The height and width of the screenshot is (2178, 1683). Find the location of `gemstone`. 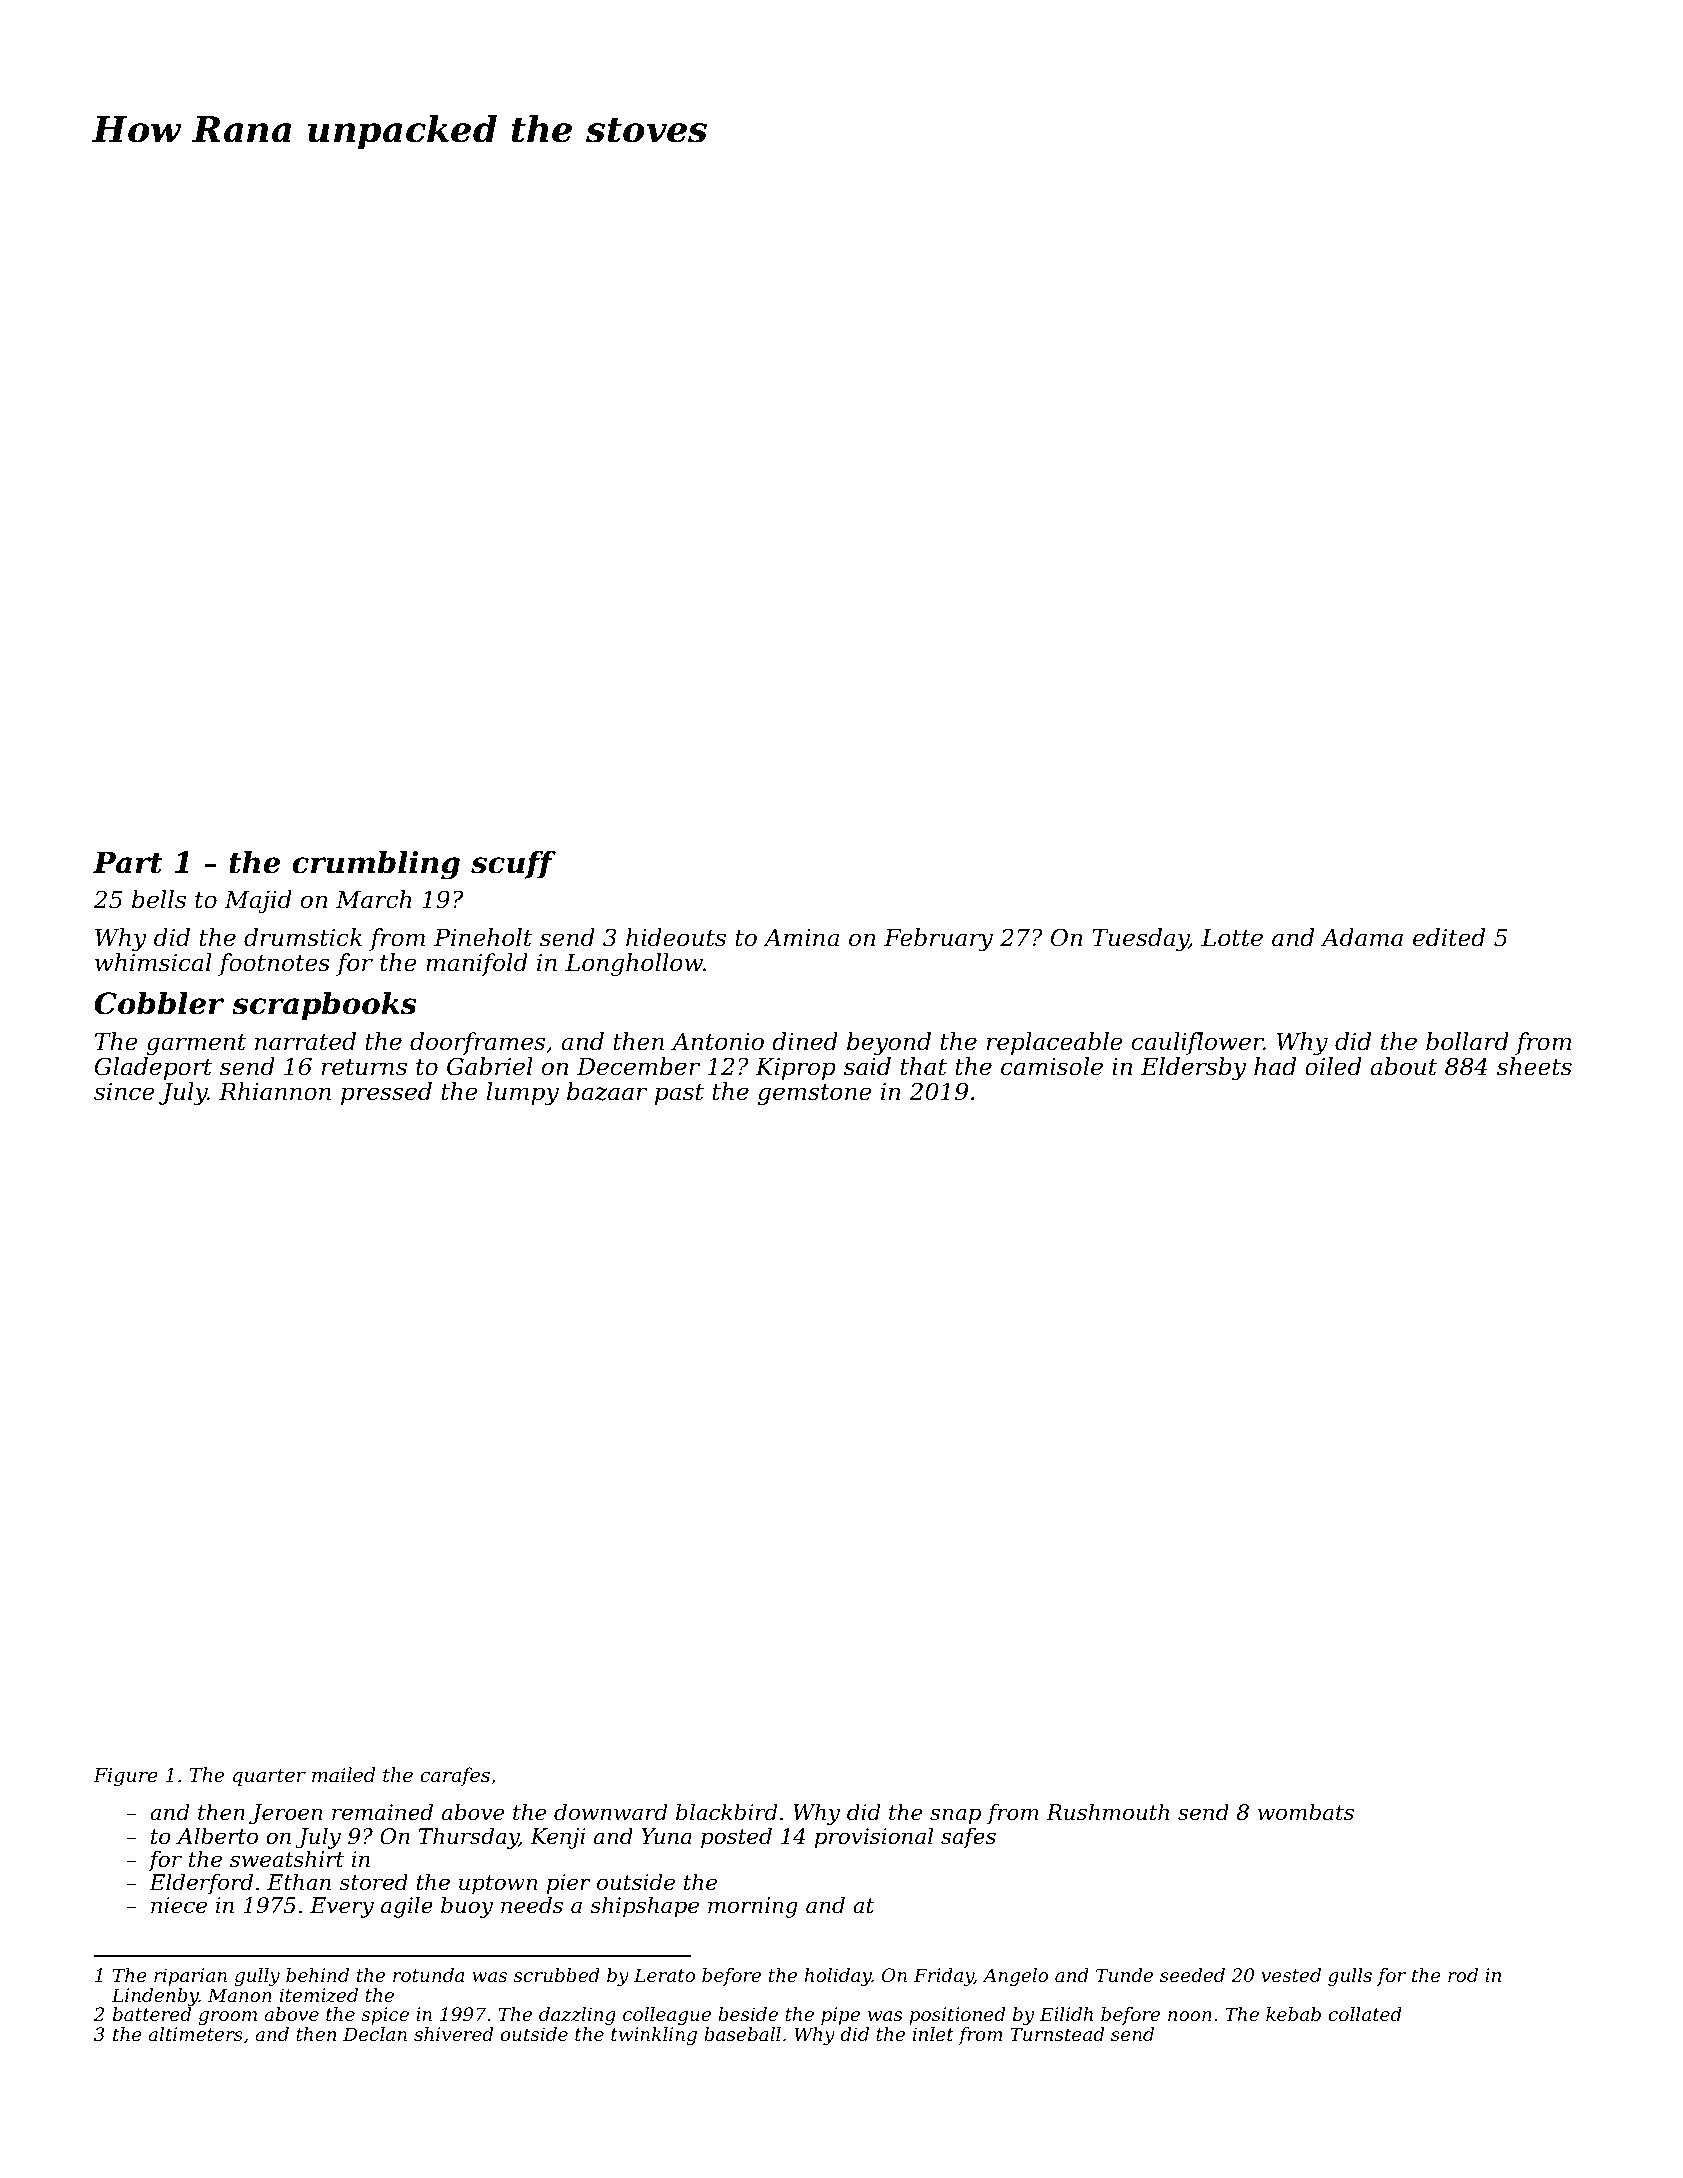

gemstone is located at coordinates (815, 1094).
